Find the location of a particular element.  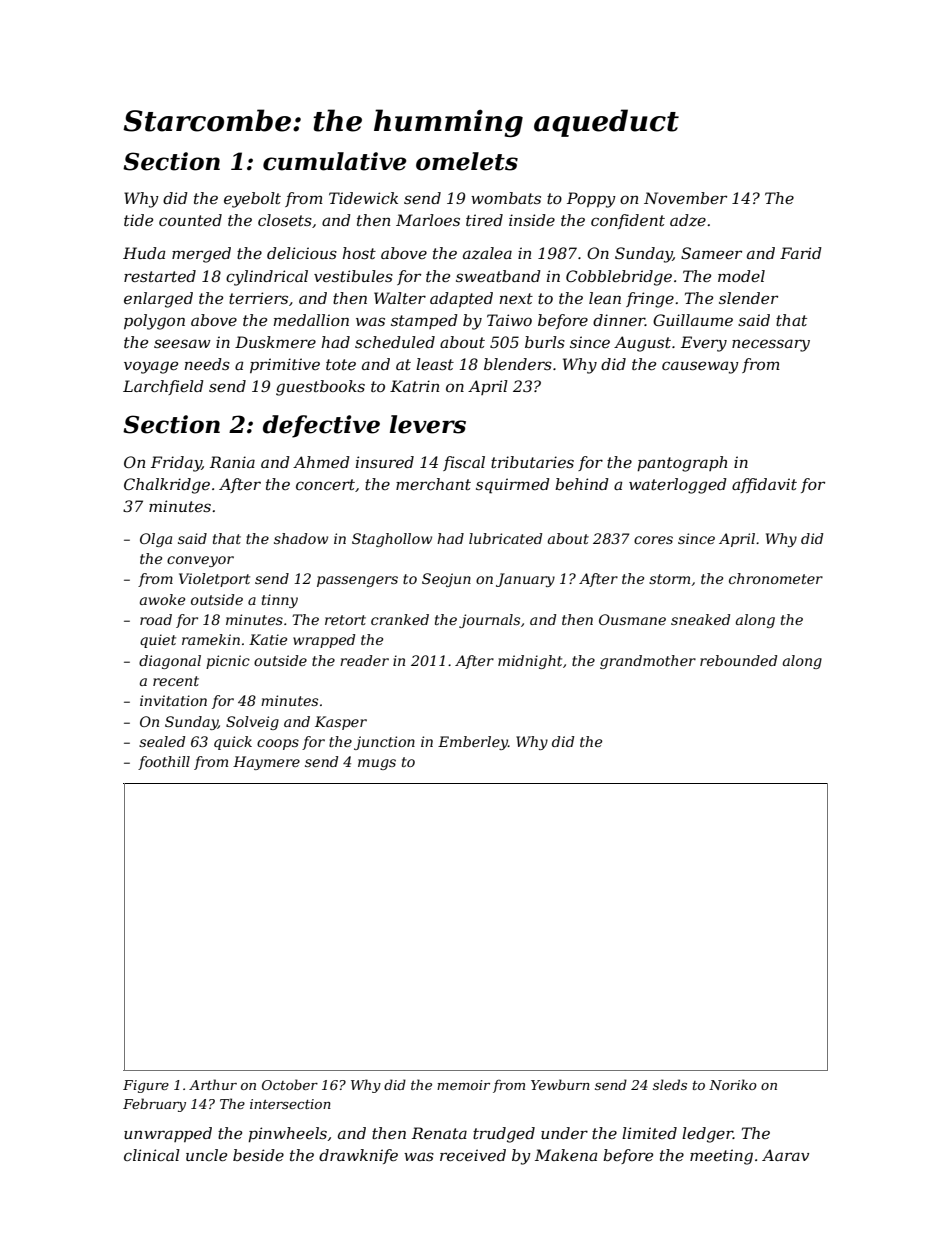

affidavit is located at coordinates (764, 485).
